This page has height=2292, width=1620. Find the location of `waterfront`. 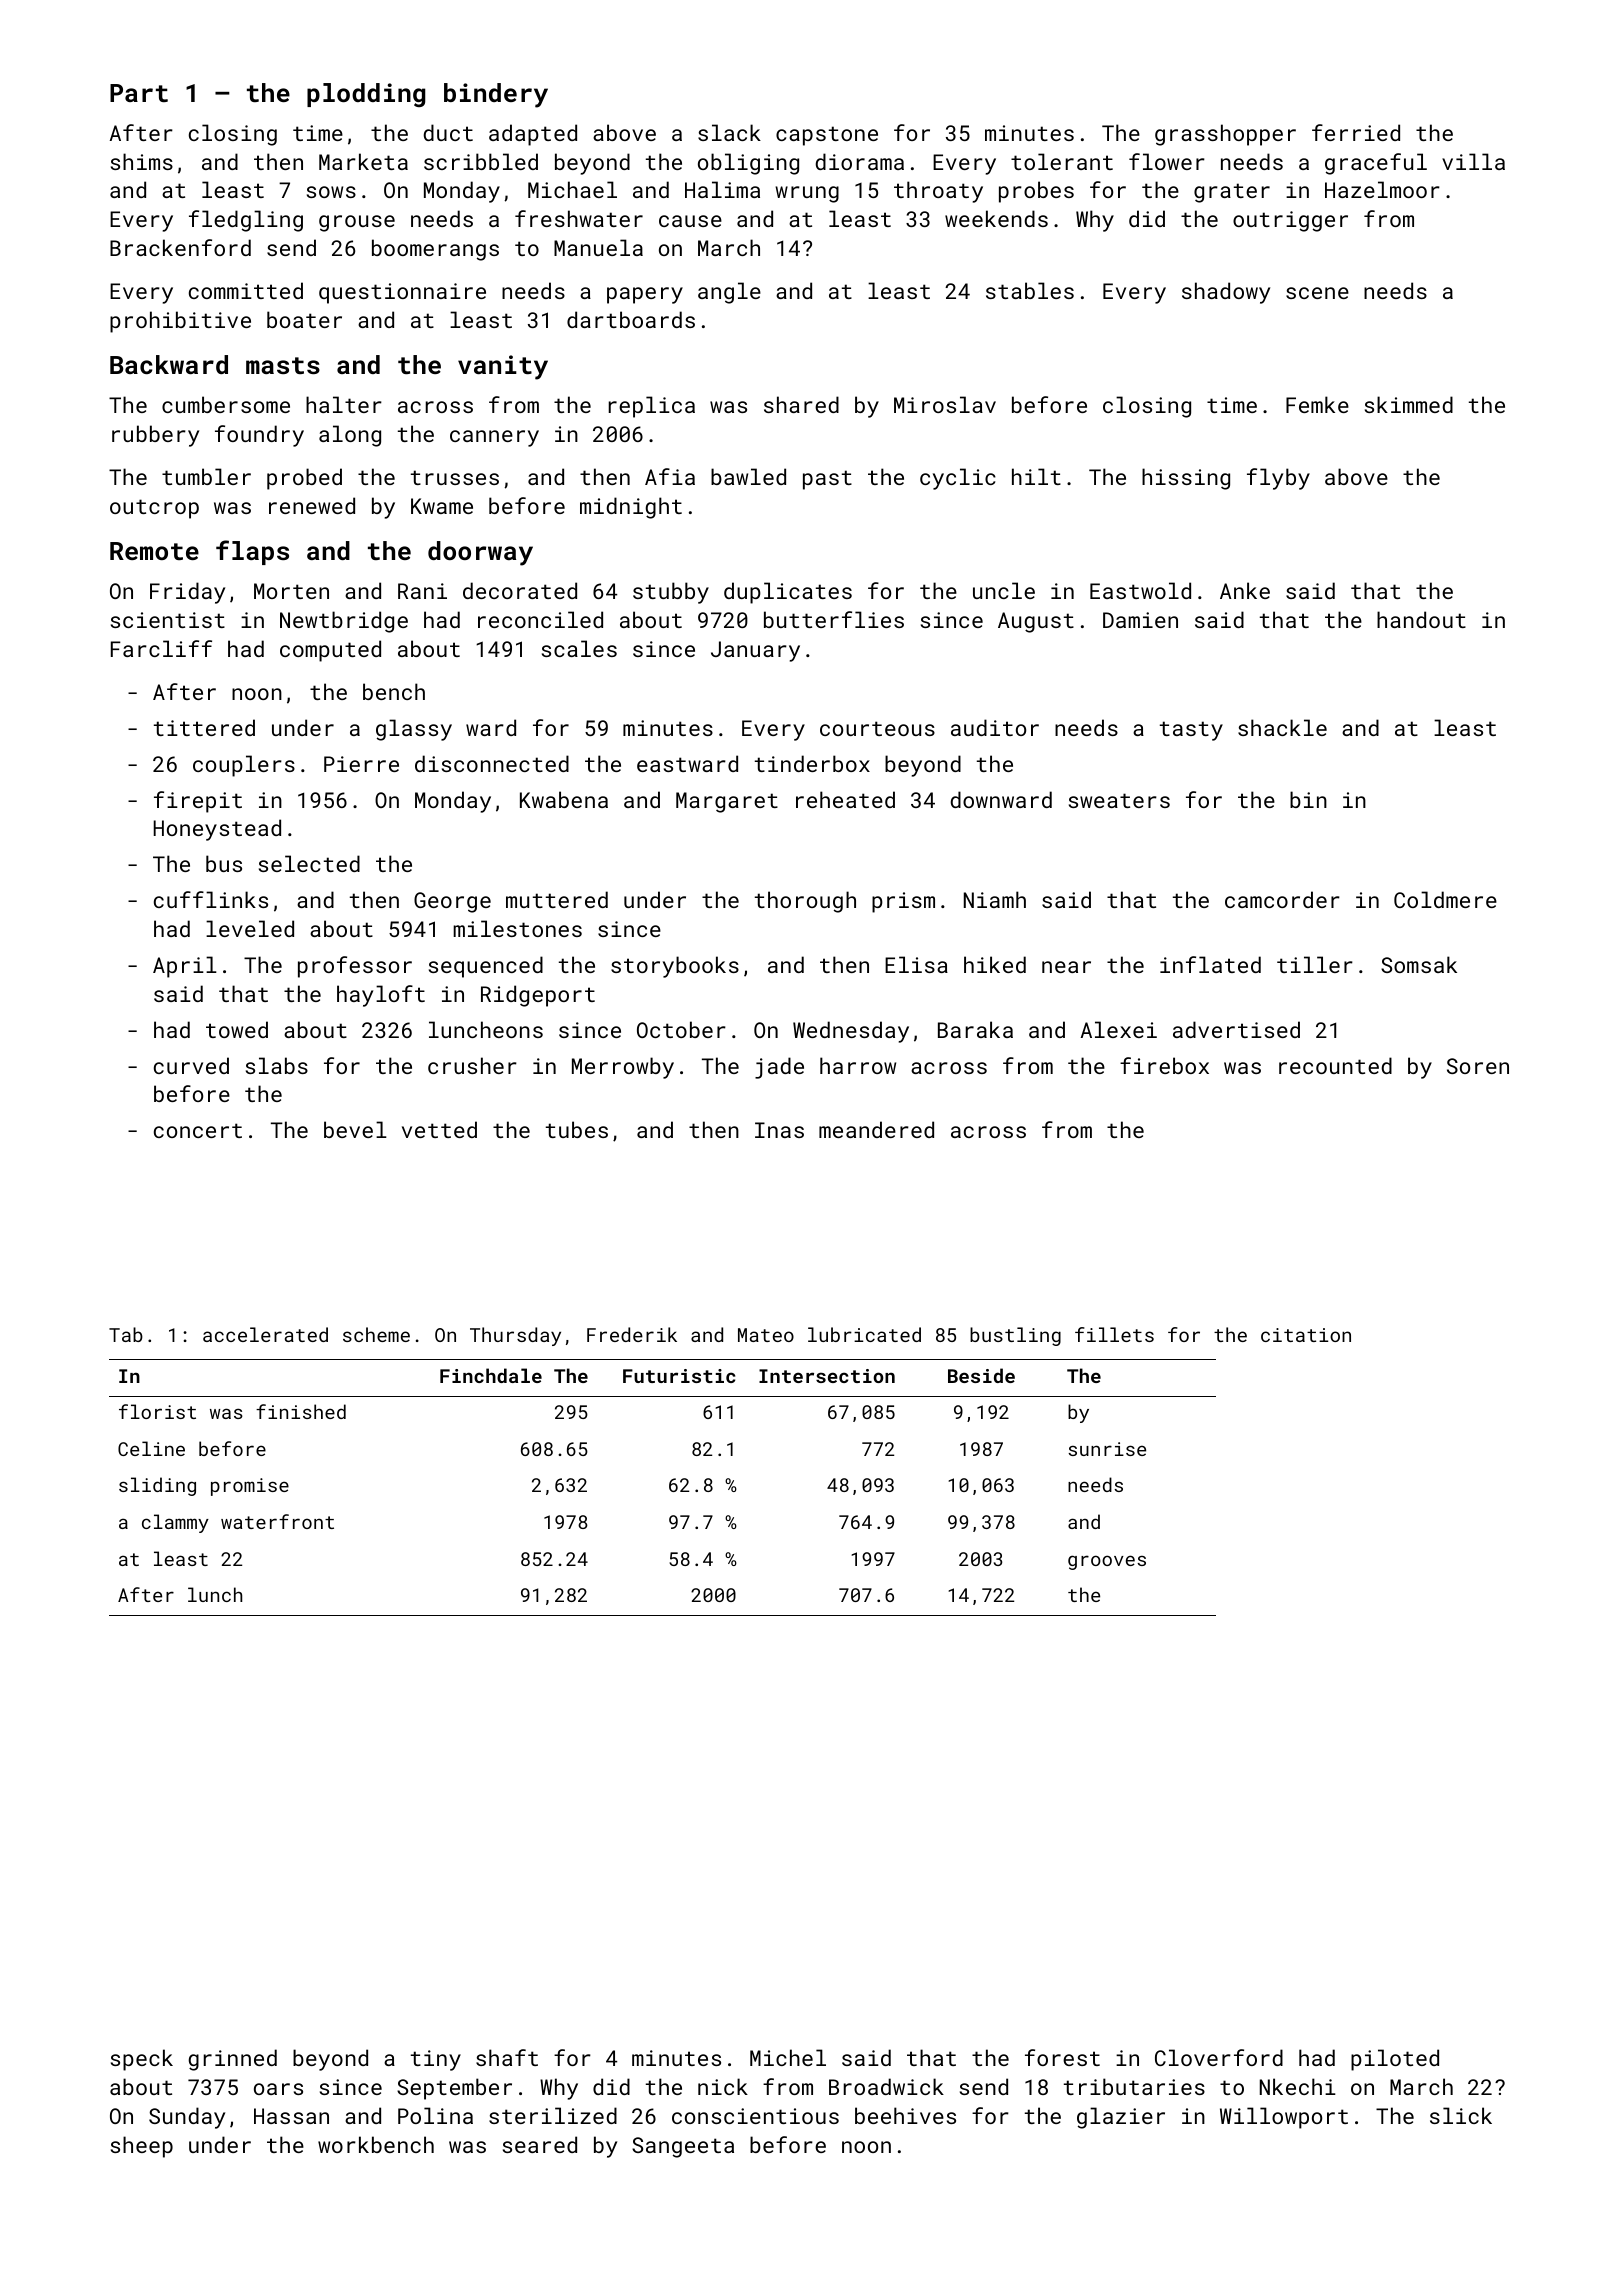

waterfront is located at coordinates (277, 1521).
